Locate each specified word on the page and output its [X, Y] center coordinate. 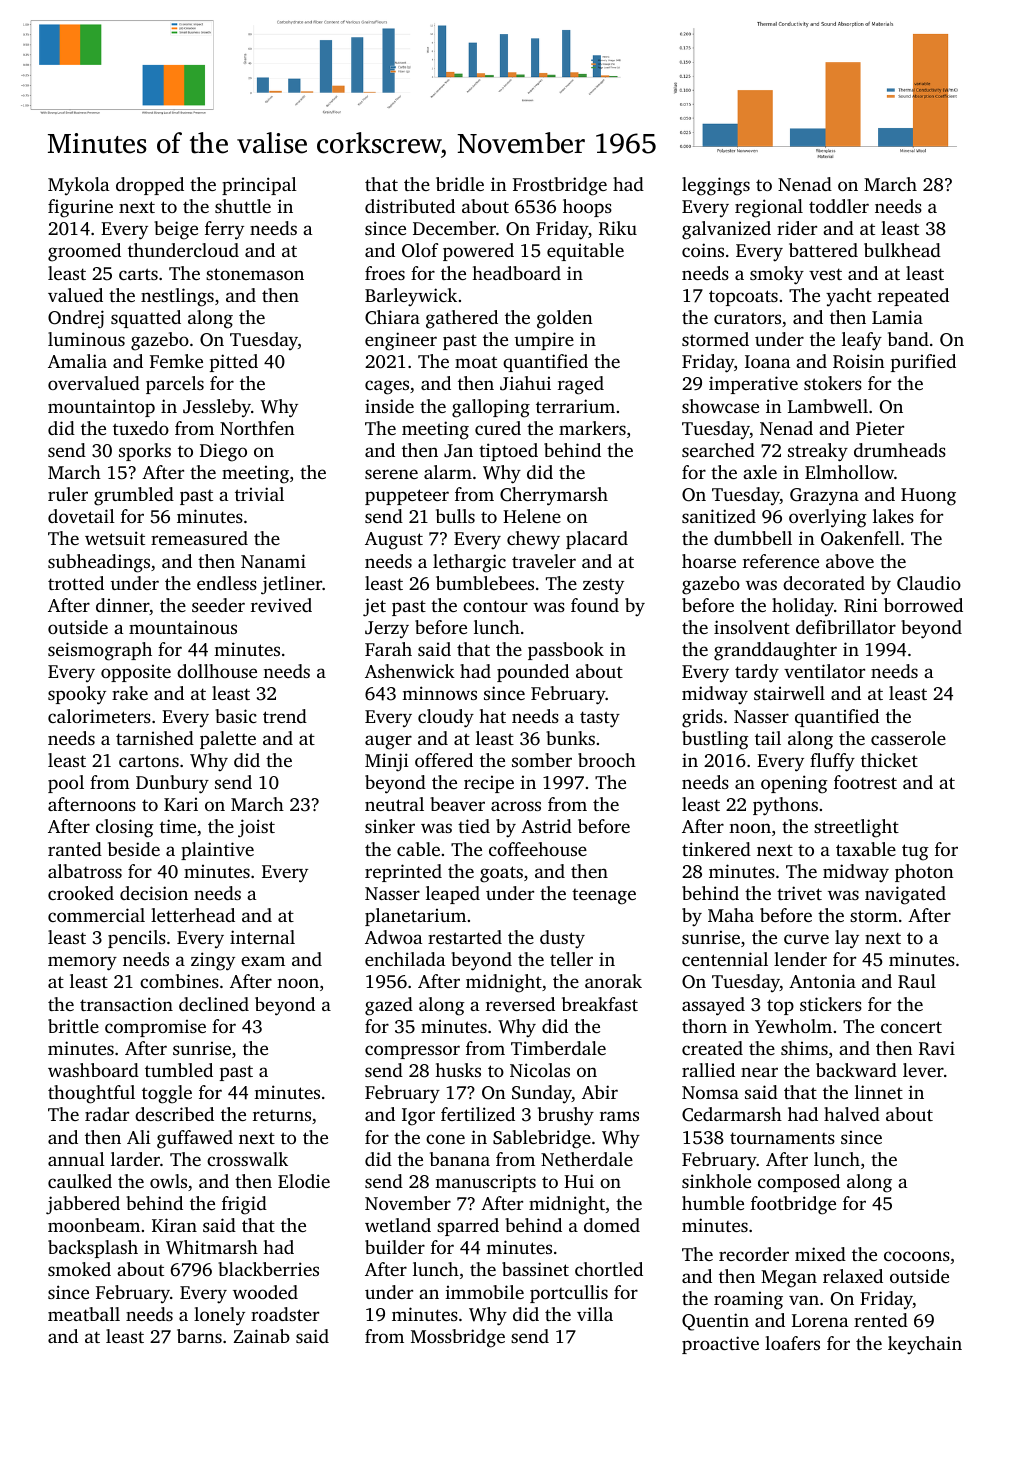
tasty [600, 719]
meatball [84, 1314]
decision [154, 893]
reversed [520, 1004]
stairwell [789, 693]
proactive [720, 1345]
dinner [123, 606]
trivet [799, 893]
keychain [925, 1345]
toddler [839, 206]
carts [138, 274]
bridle [460, 184]
